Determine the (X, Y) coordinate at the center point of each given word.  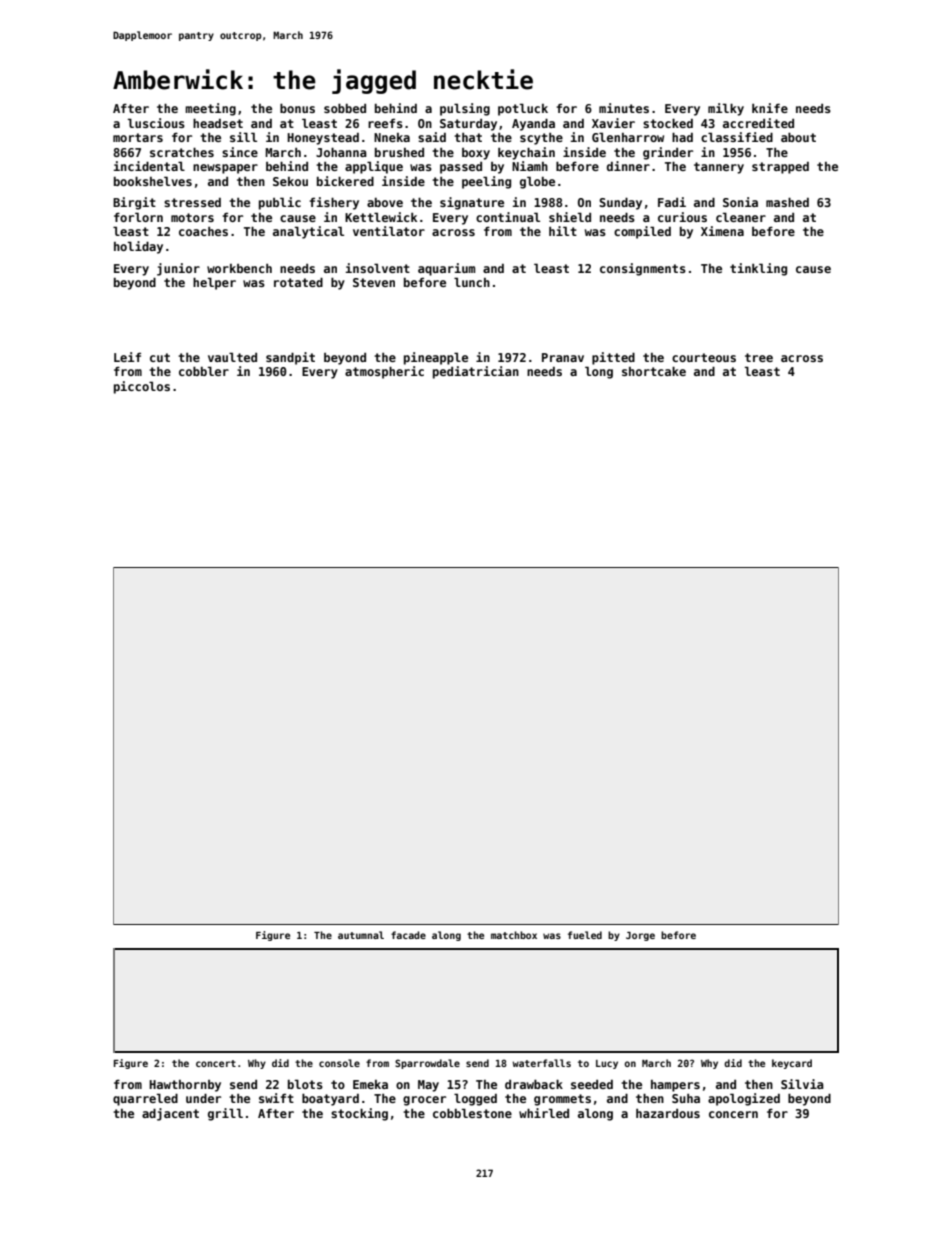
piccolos (142, 387)
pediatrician (476, 372)
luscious (156, 123)
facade (408, 935)
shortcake (654, 371)
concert (216, 1063)
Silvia (802, 1084)
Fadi (672, 202)
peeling (486, 182)
